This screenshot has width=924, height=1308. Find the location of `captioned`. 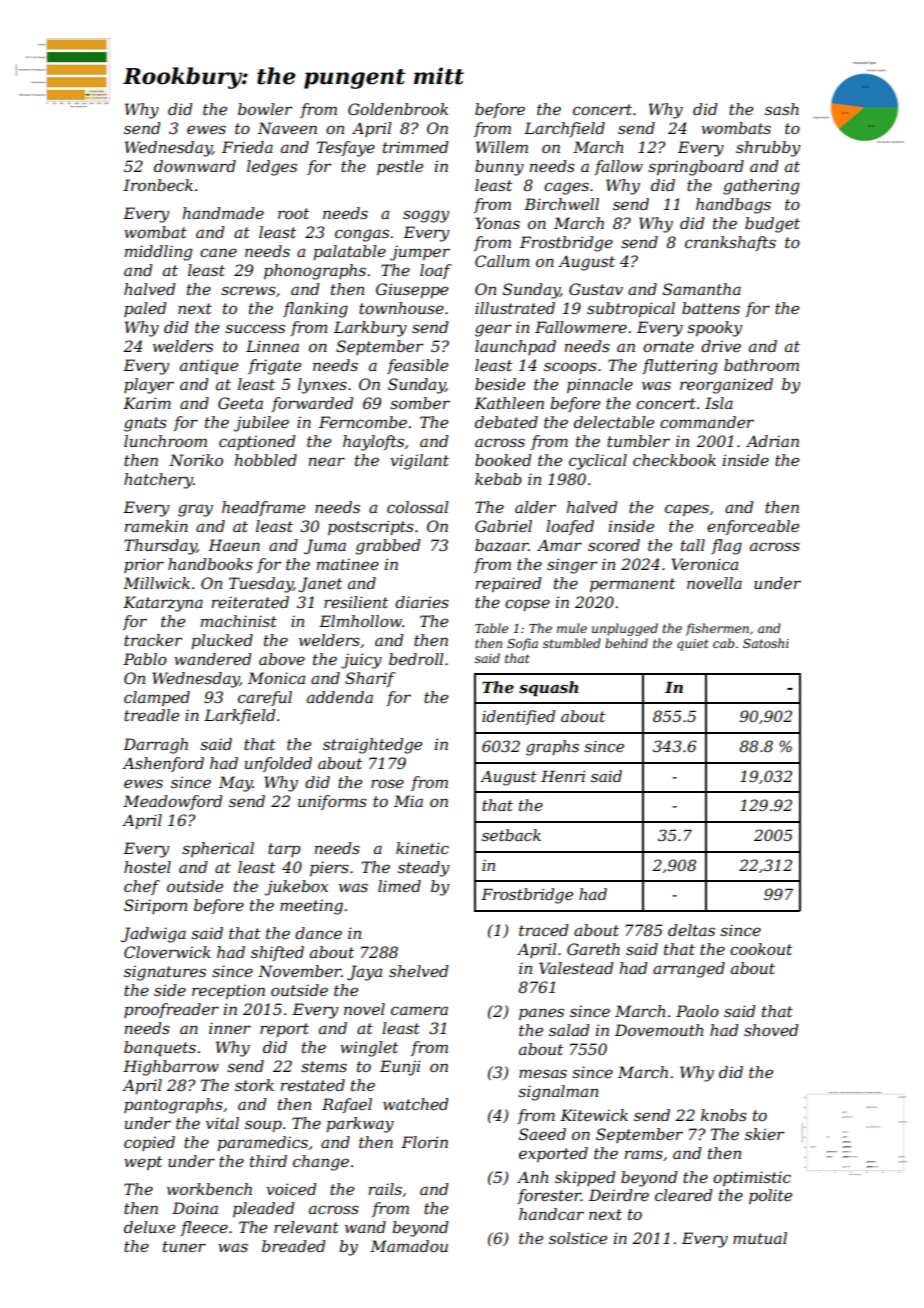

captioned is located at coordinates (257, 442).
